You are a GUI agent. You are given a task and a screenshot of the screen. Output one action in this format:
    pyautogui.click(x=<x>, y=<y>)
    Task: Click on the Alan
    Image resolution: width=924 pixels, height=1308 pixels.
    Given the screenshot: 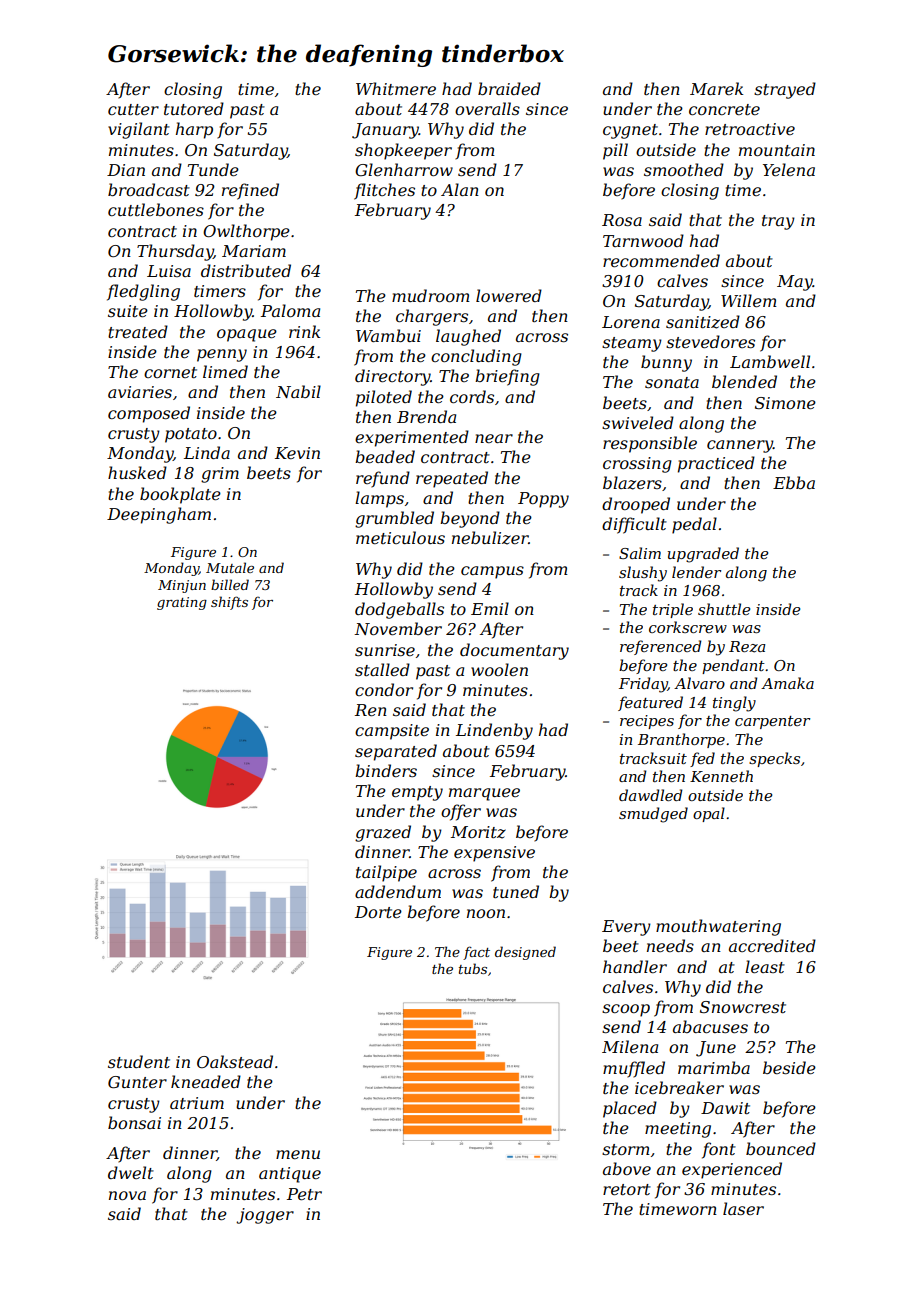 What is the action you would take?
    pyautogui.click(x=460, y=189)
